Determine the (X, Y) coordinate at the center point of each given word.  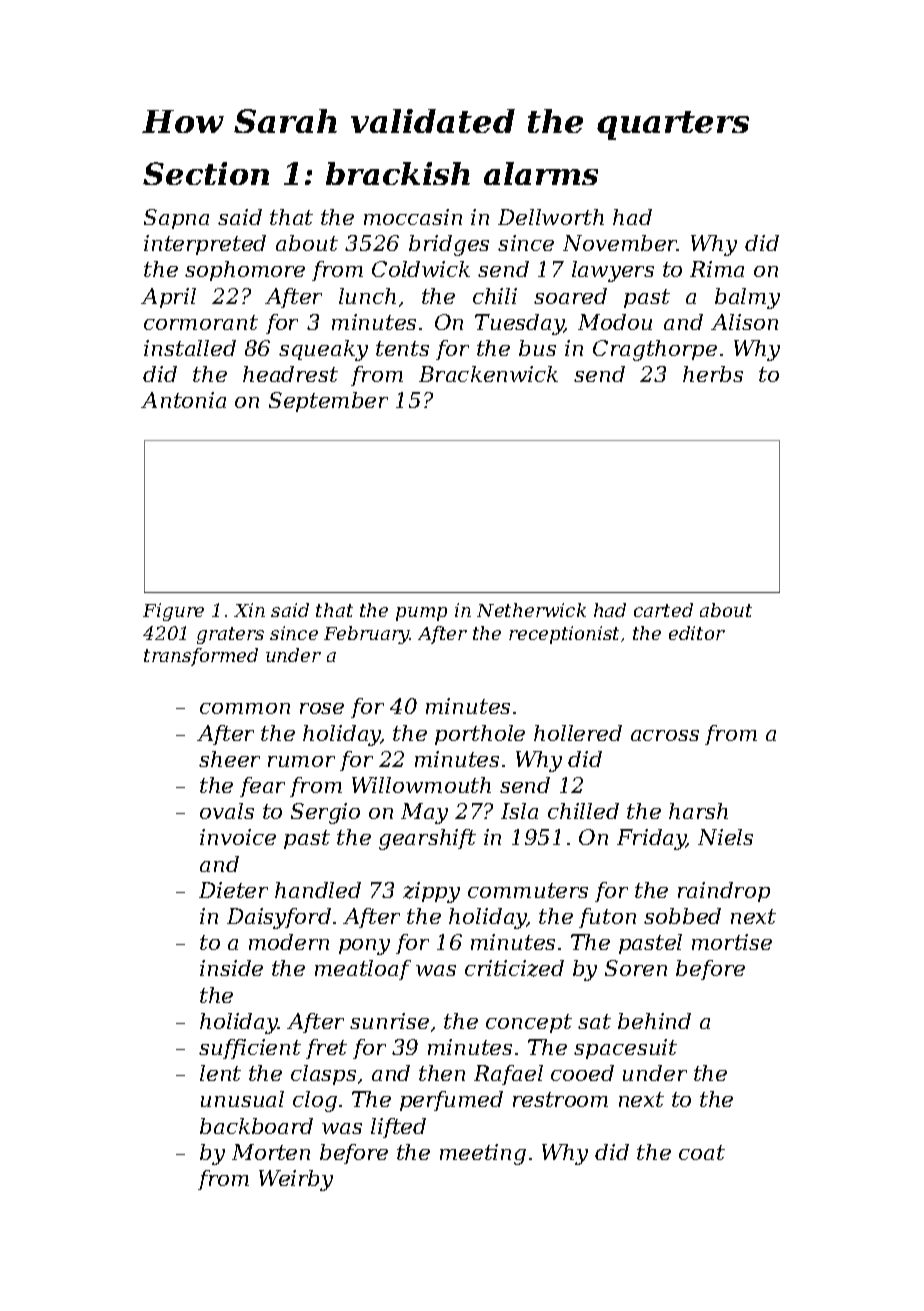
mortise (732, 942)
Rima (717, 269)
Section (206, 173)
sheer (229, 759)
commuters (528, 890)
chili (495, 296)
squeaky (323, 350)
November (620, 243)
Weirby (296, 1180)
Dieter (233, 890)
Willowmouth (421, 785)
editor (697, 633)
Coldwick (421, 269)
